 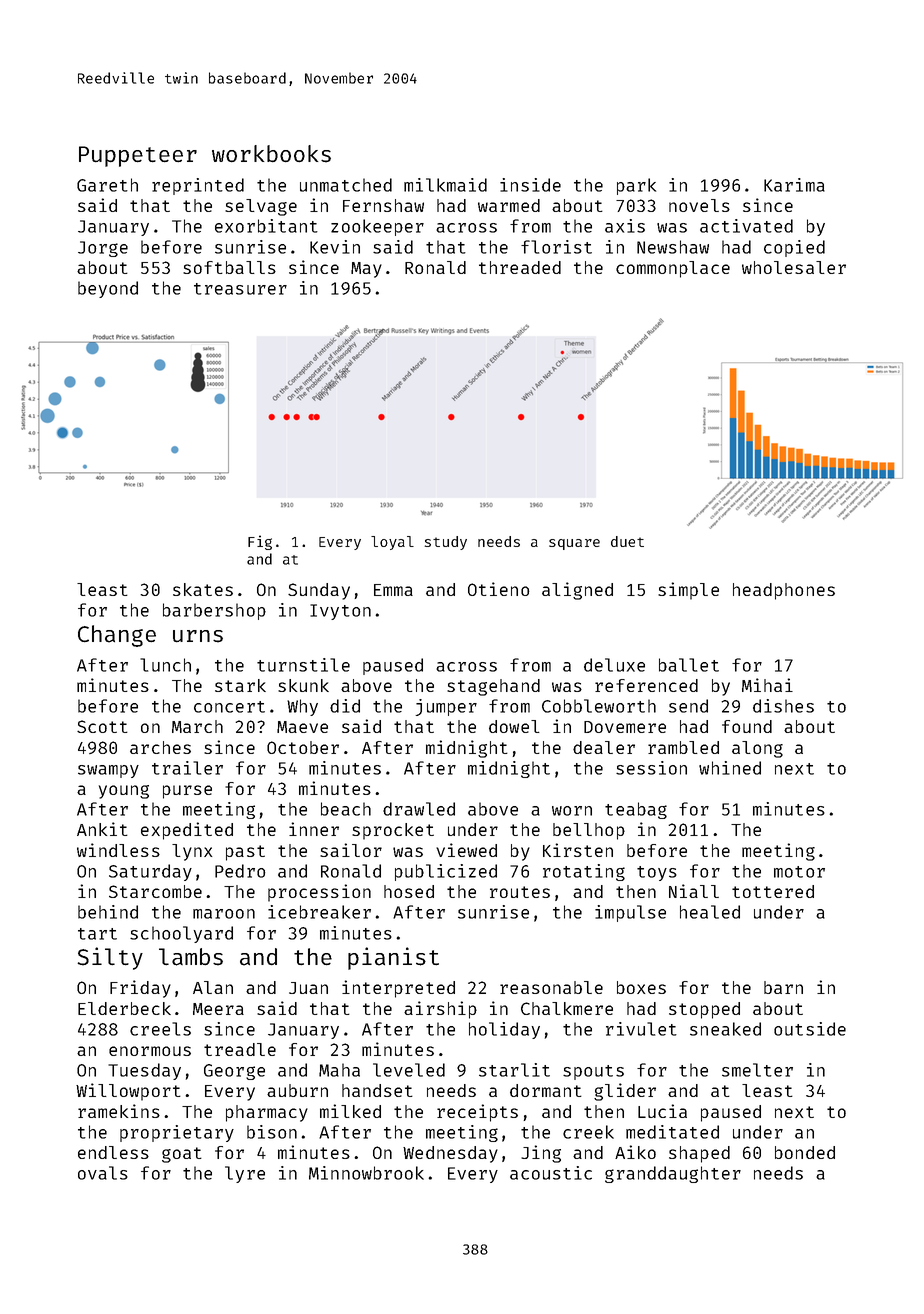 I want to click on simple, so click(x=688, y=591).
